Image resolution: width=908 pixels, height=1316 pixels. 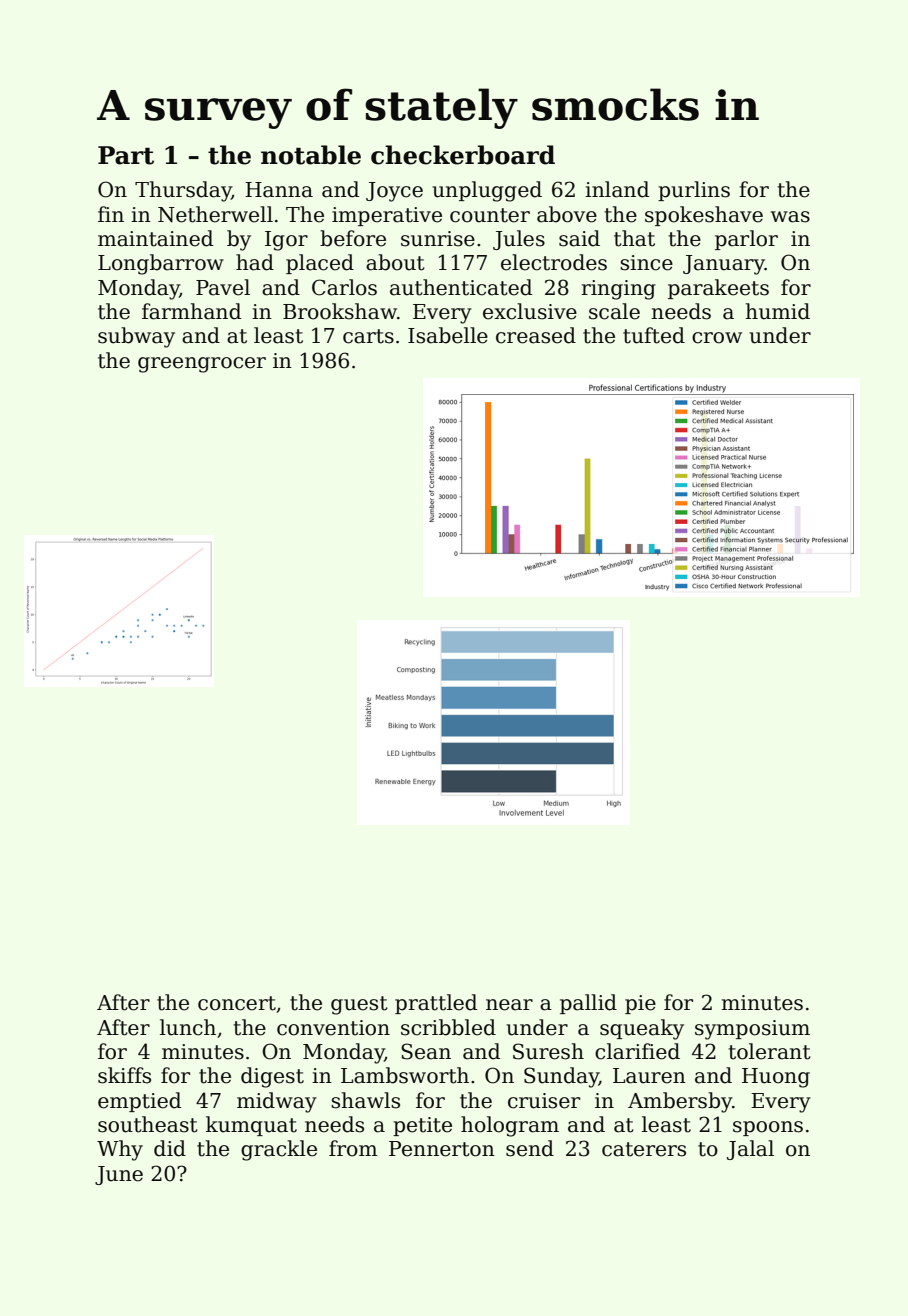 What do you see at coordinates (778, 311) in the page?
I see `humid` at bounding box center [778, 311].
